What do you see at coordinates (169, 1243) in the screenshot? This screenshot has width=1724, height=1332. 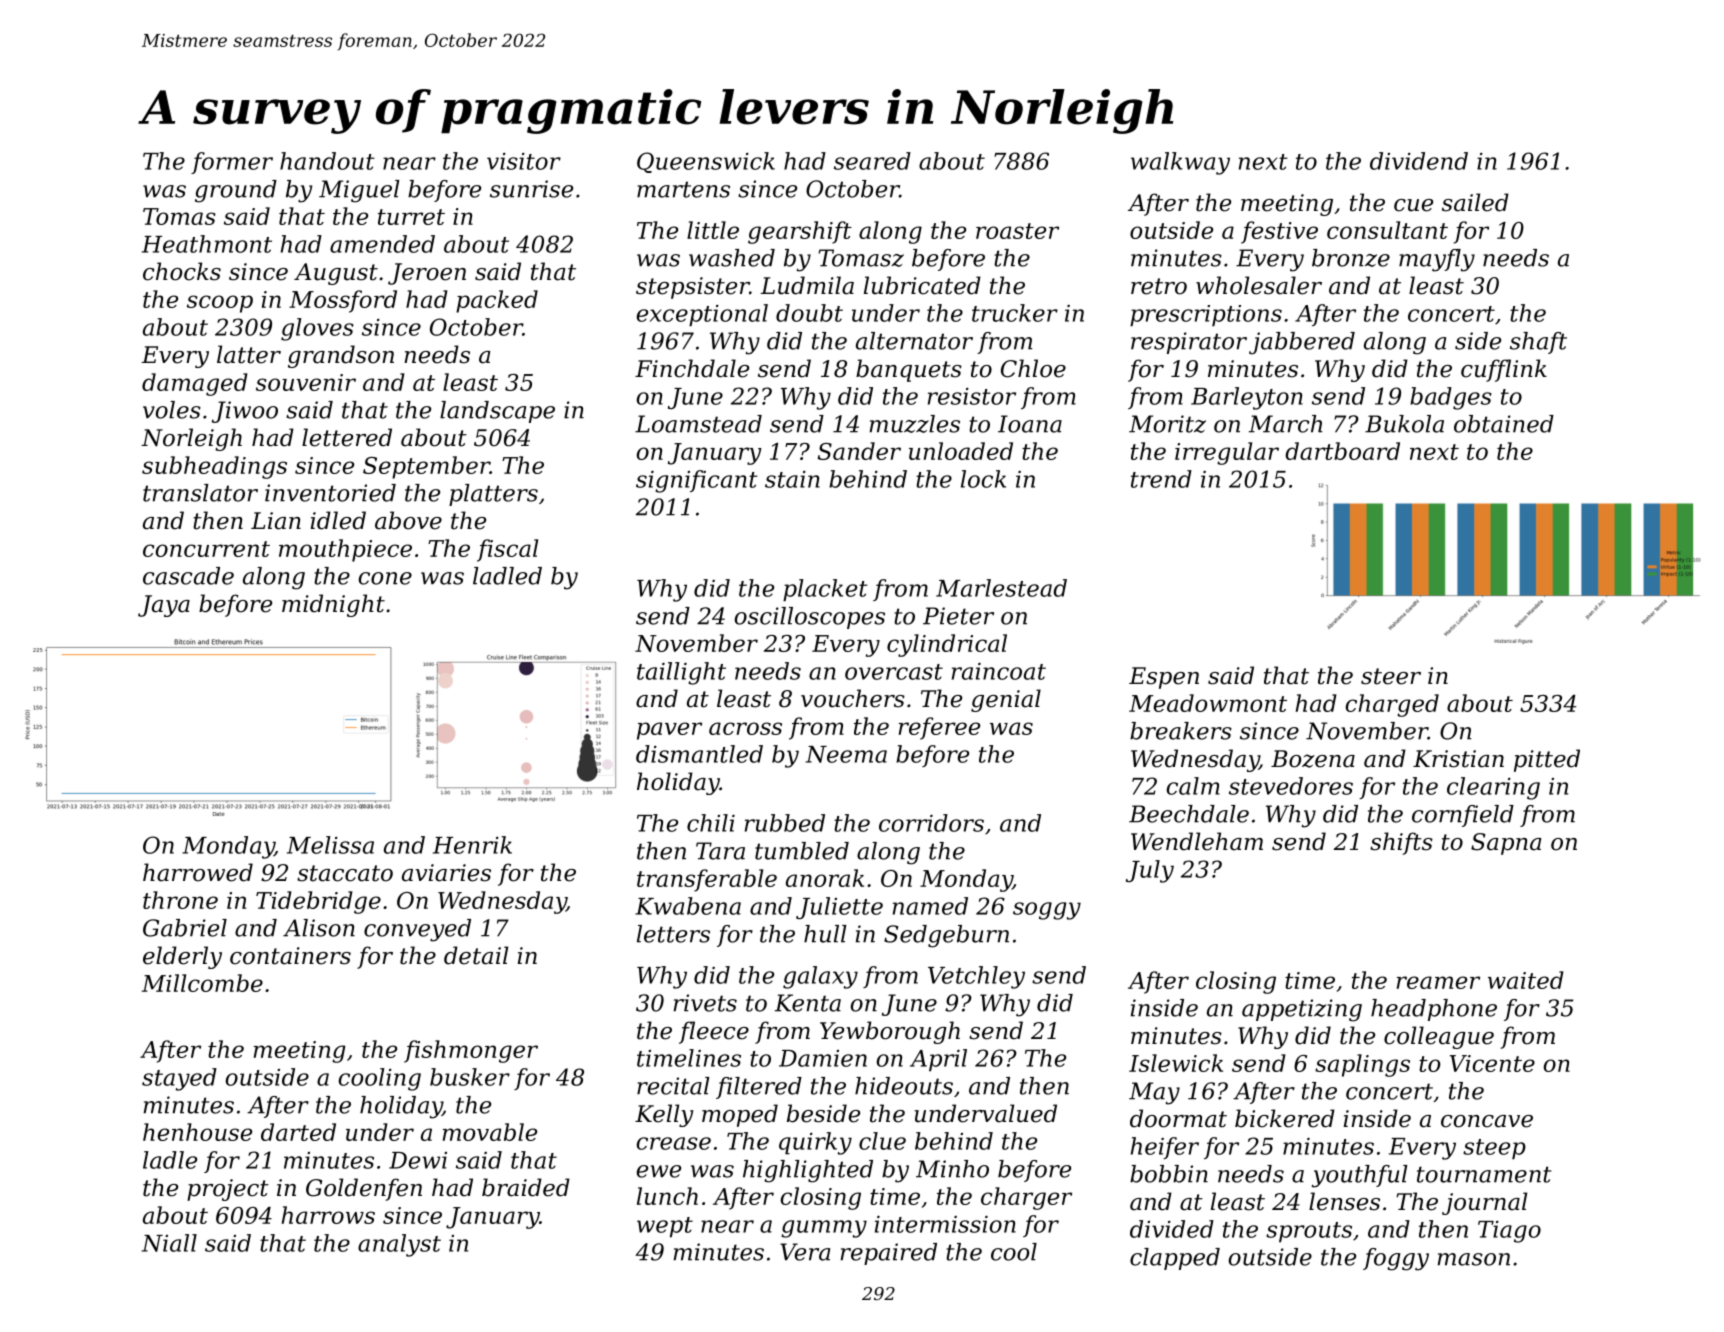 I see `Niall` at bounding box center [169, 1243].
